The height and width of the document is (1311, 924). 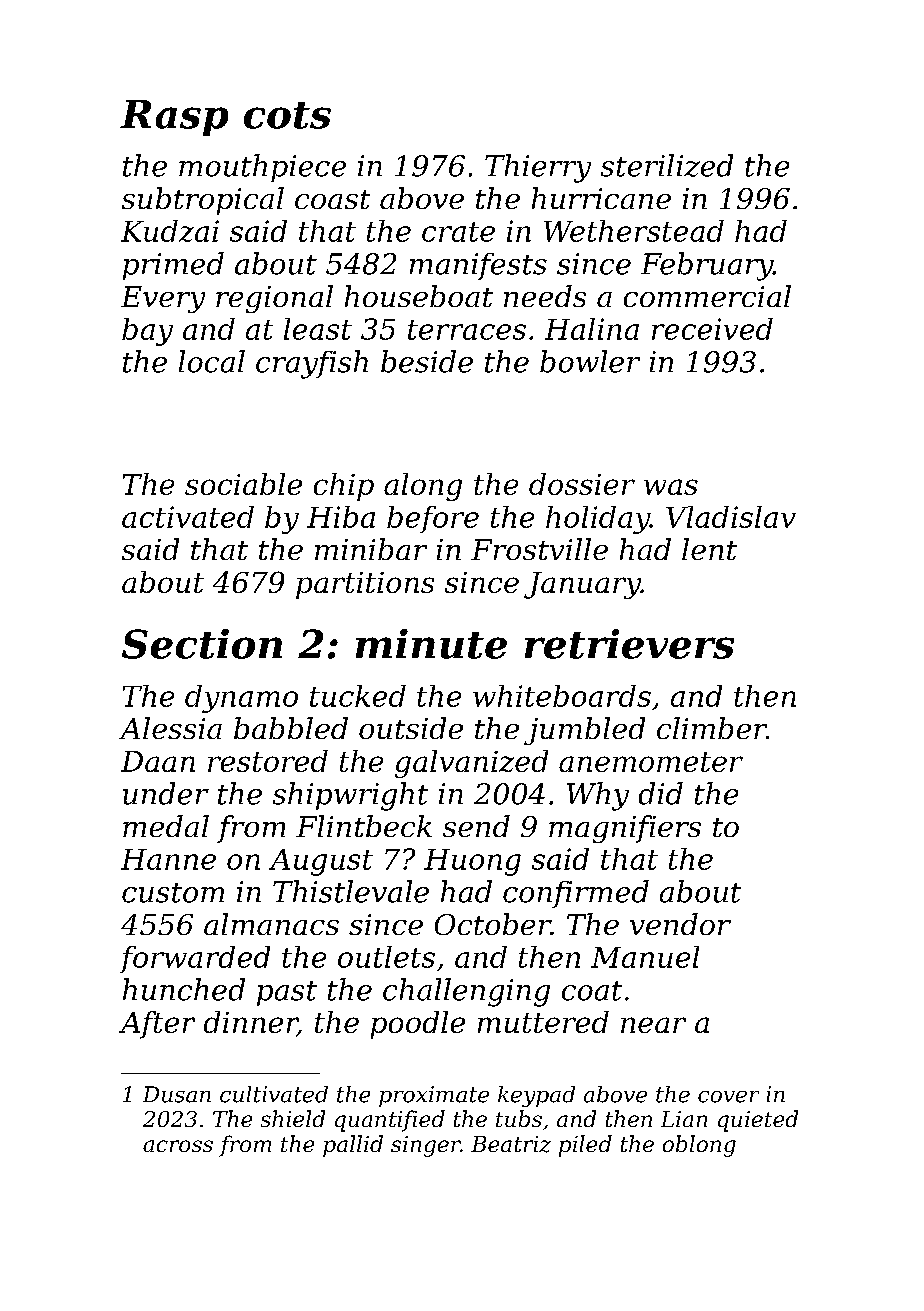 I want to click on tucked, so click(x=358, y=696).
